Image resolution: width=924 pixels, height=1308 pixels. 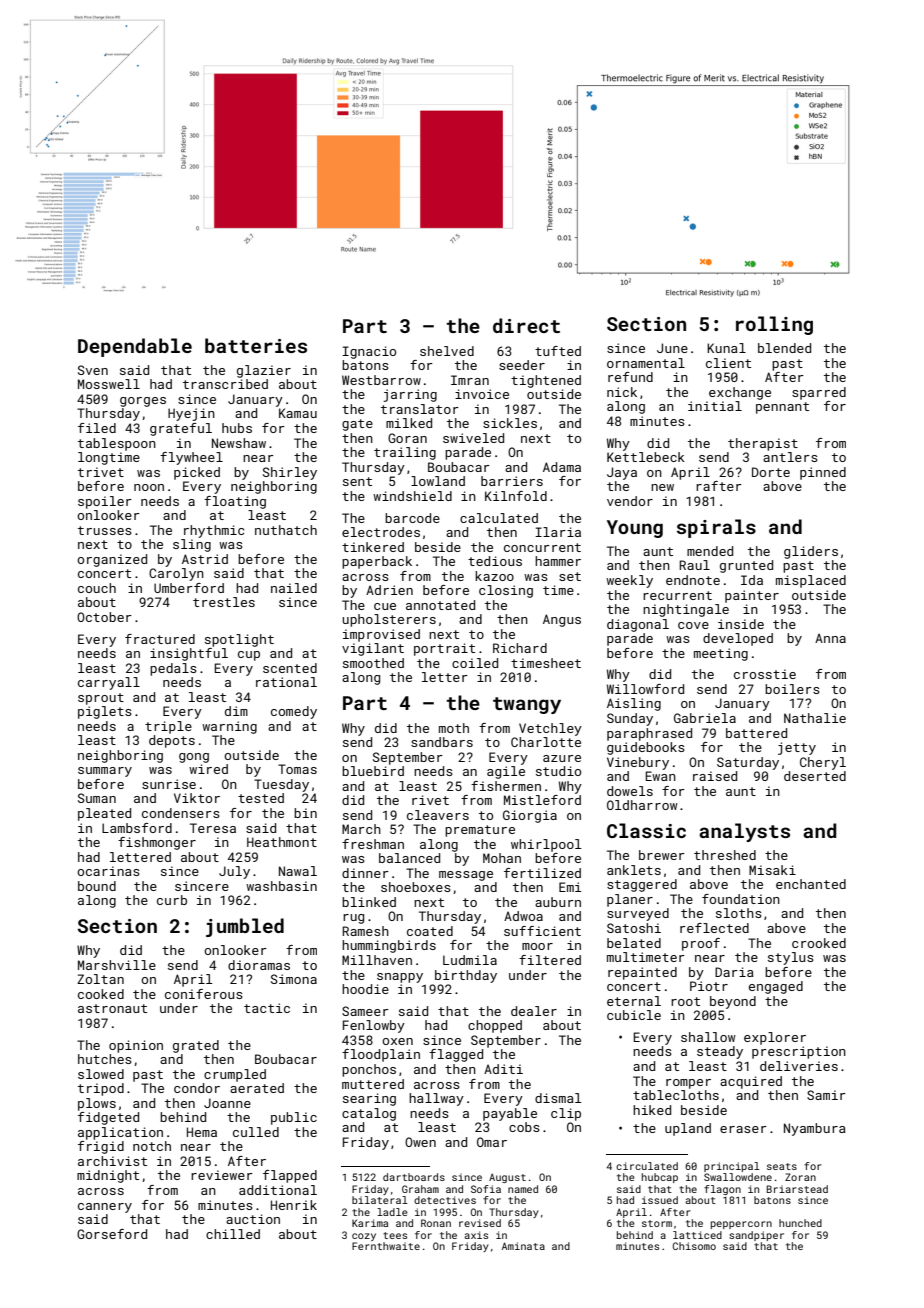 I want to click on boilers, so click(x=792, y=689).
